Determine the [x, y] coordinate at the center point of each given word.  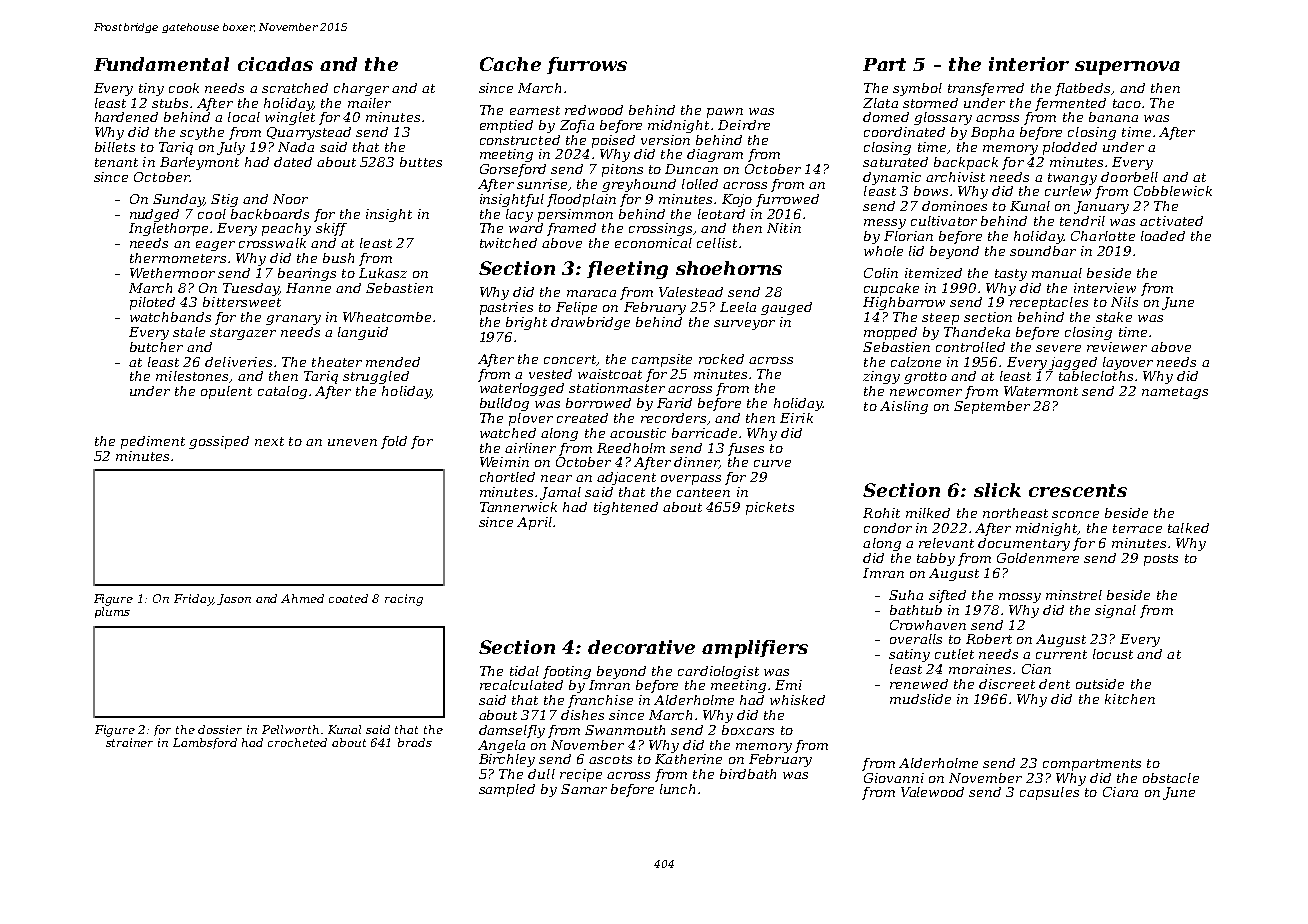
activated [1171, 221]
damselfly [512, 731]
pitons [622, 170]
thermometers [178, 258]
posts [1161, 560]
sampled [507, 790]
